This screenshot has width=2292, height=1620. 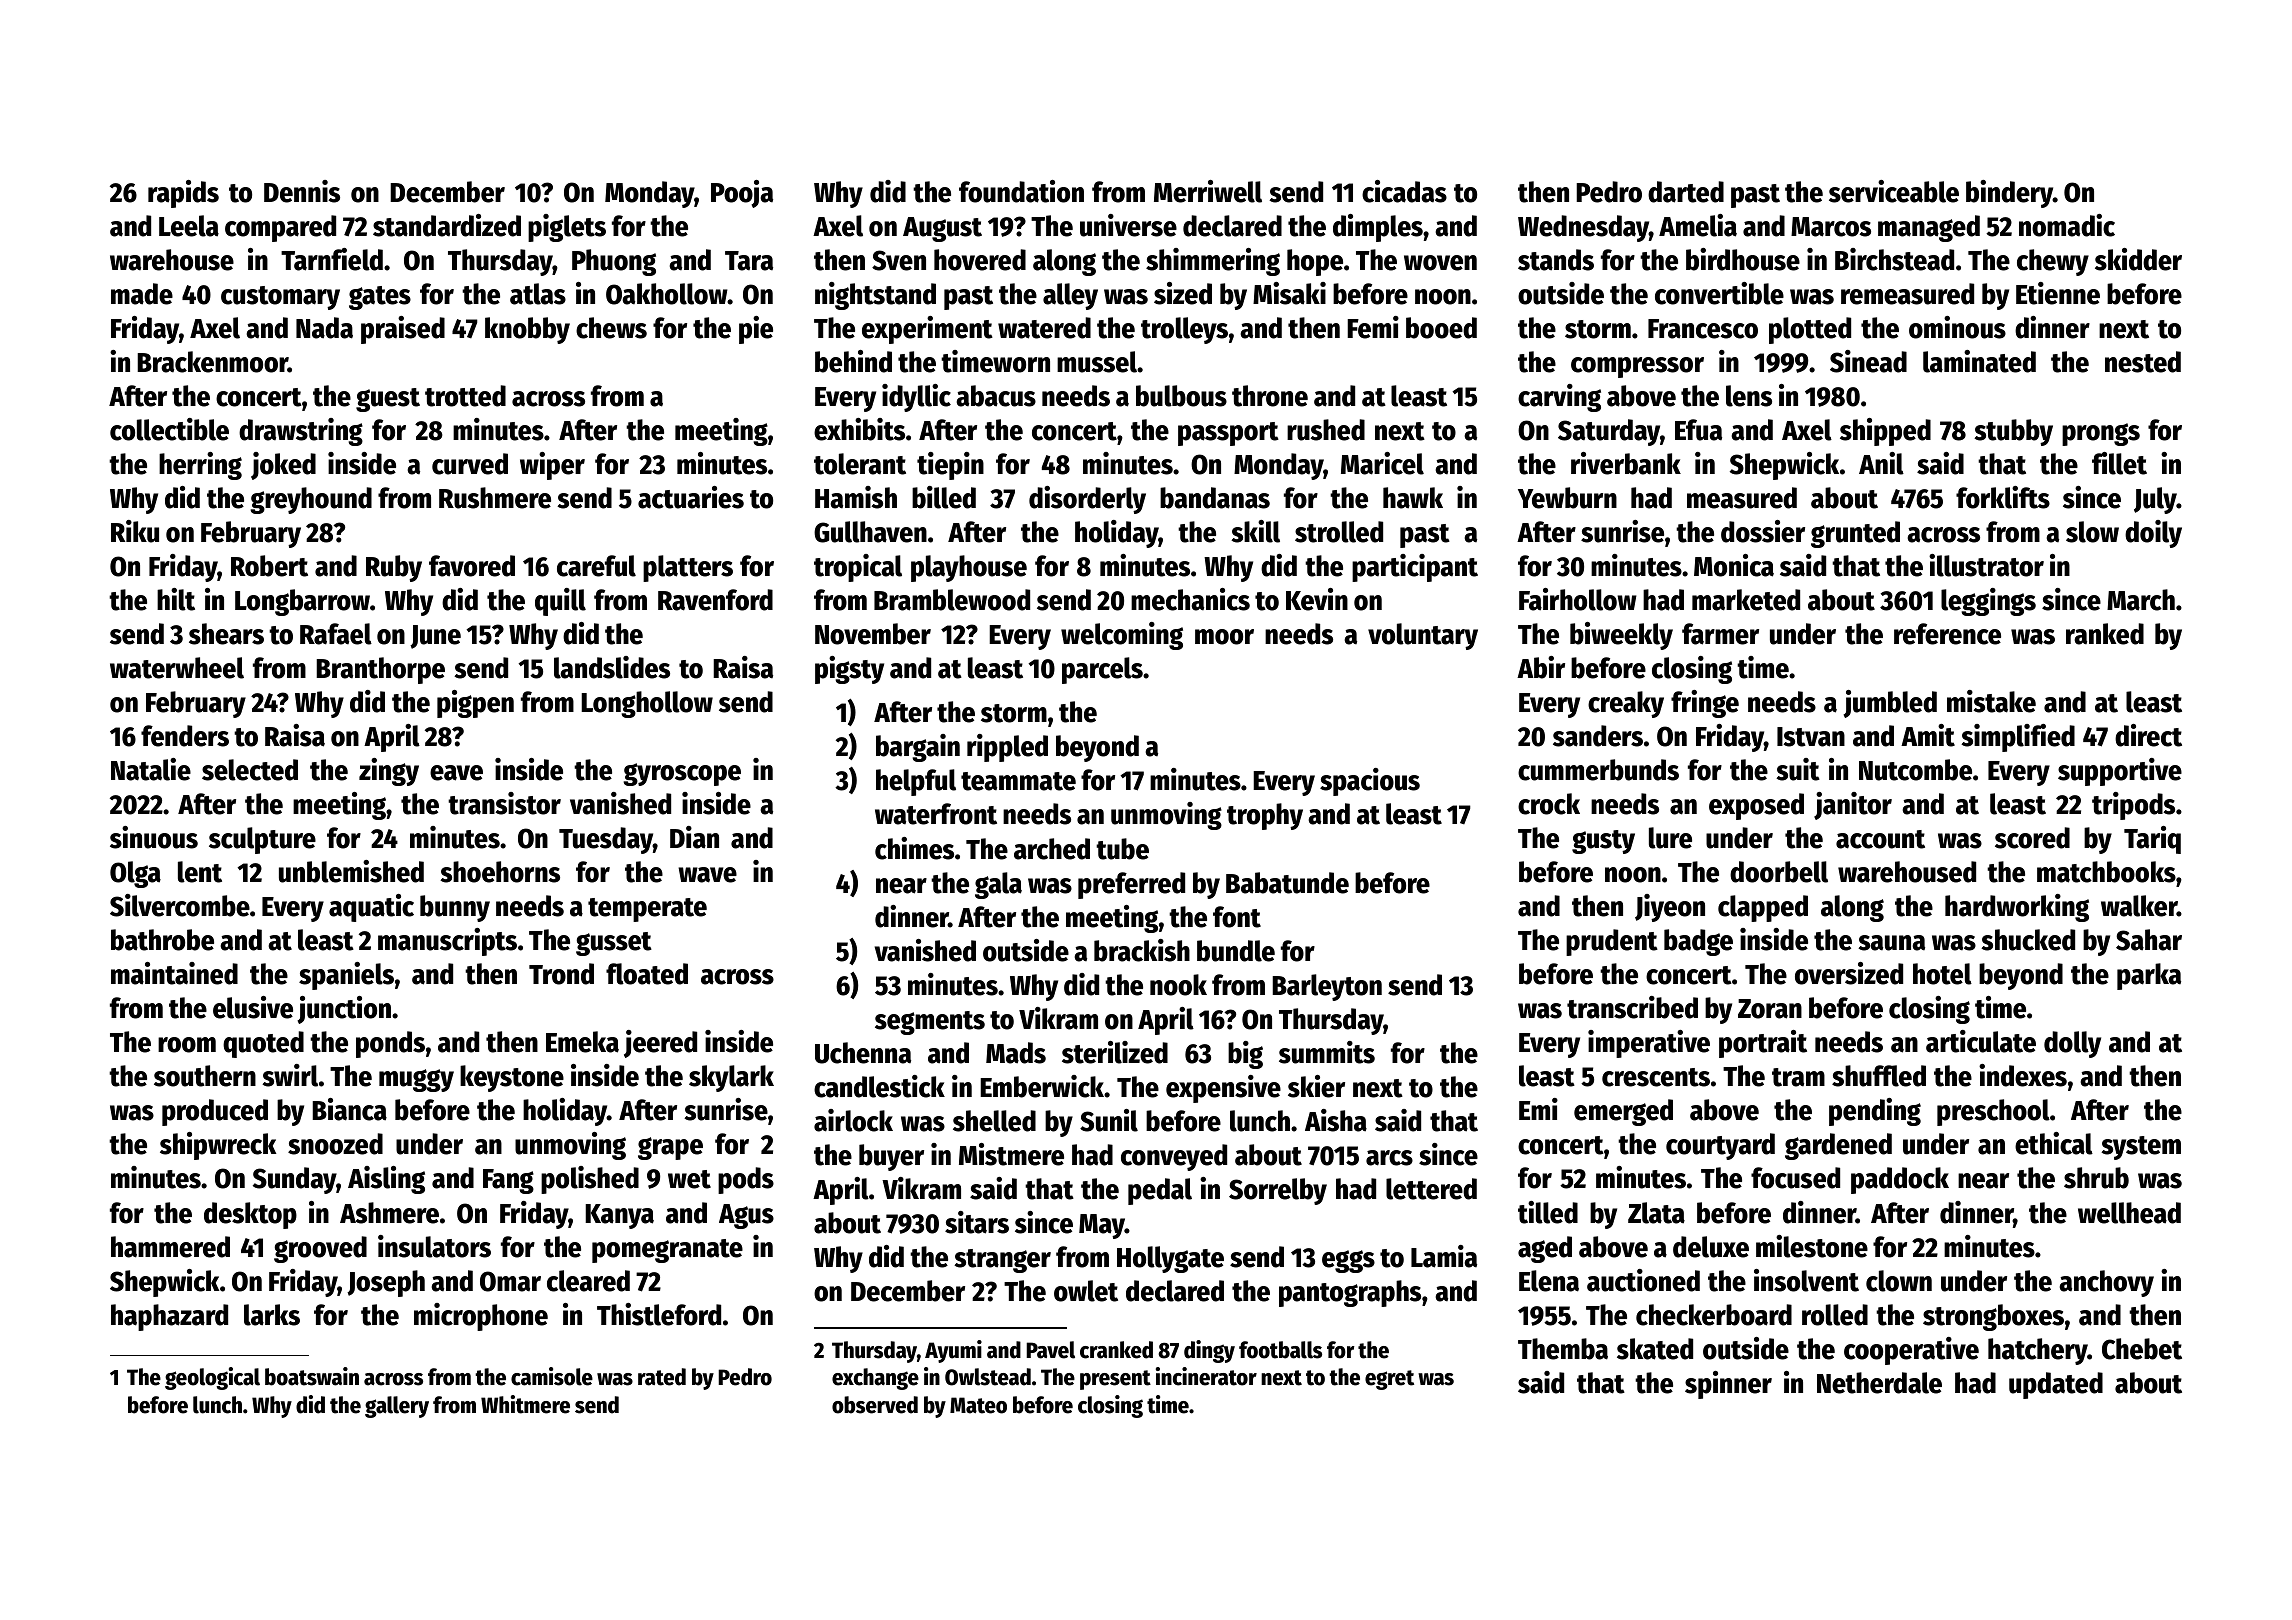 What do you see at coordinates (996, 396) in the screenshot?
I see `abacus` at bounding box center [996, 396].
